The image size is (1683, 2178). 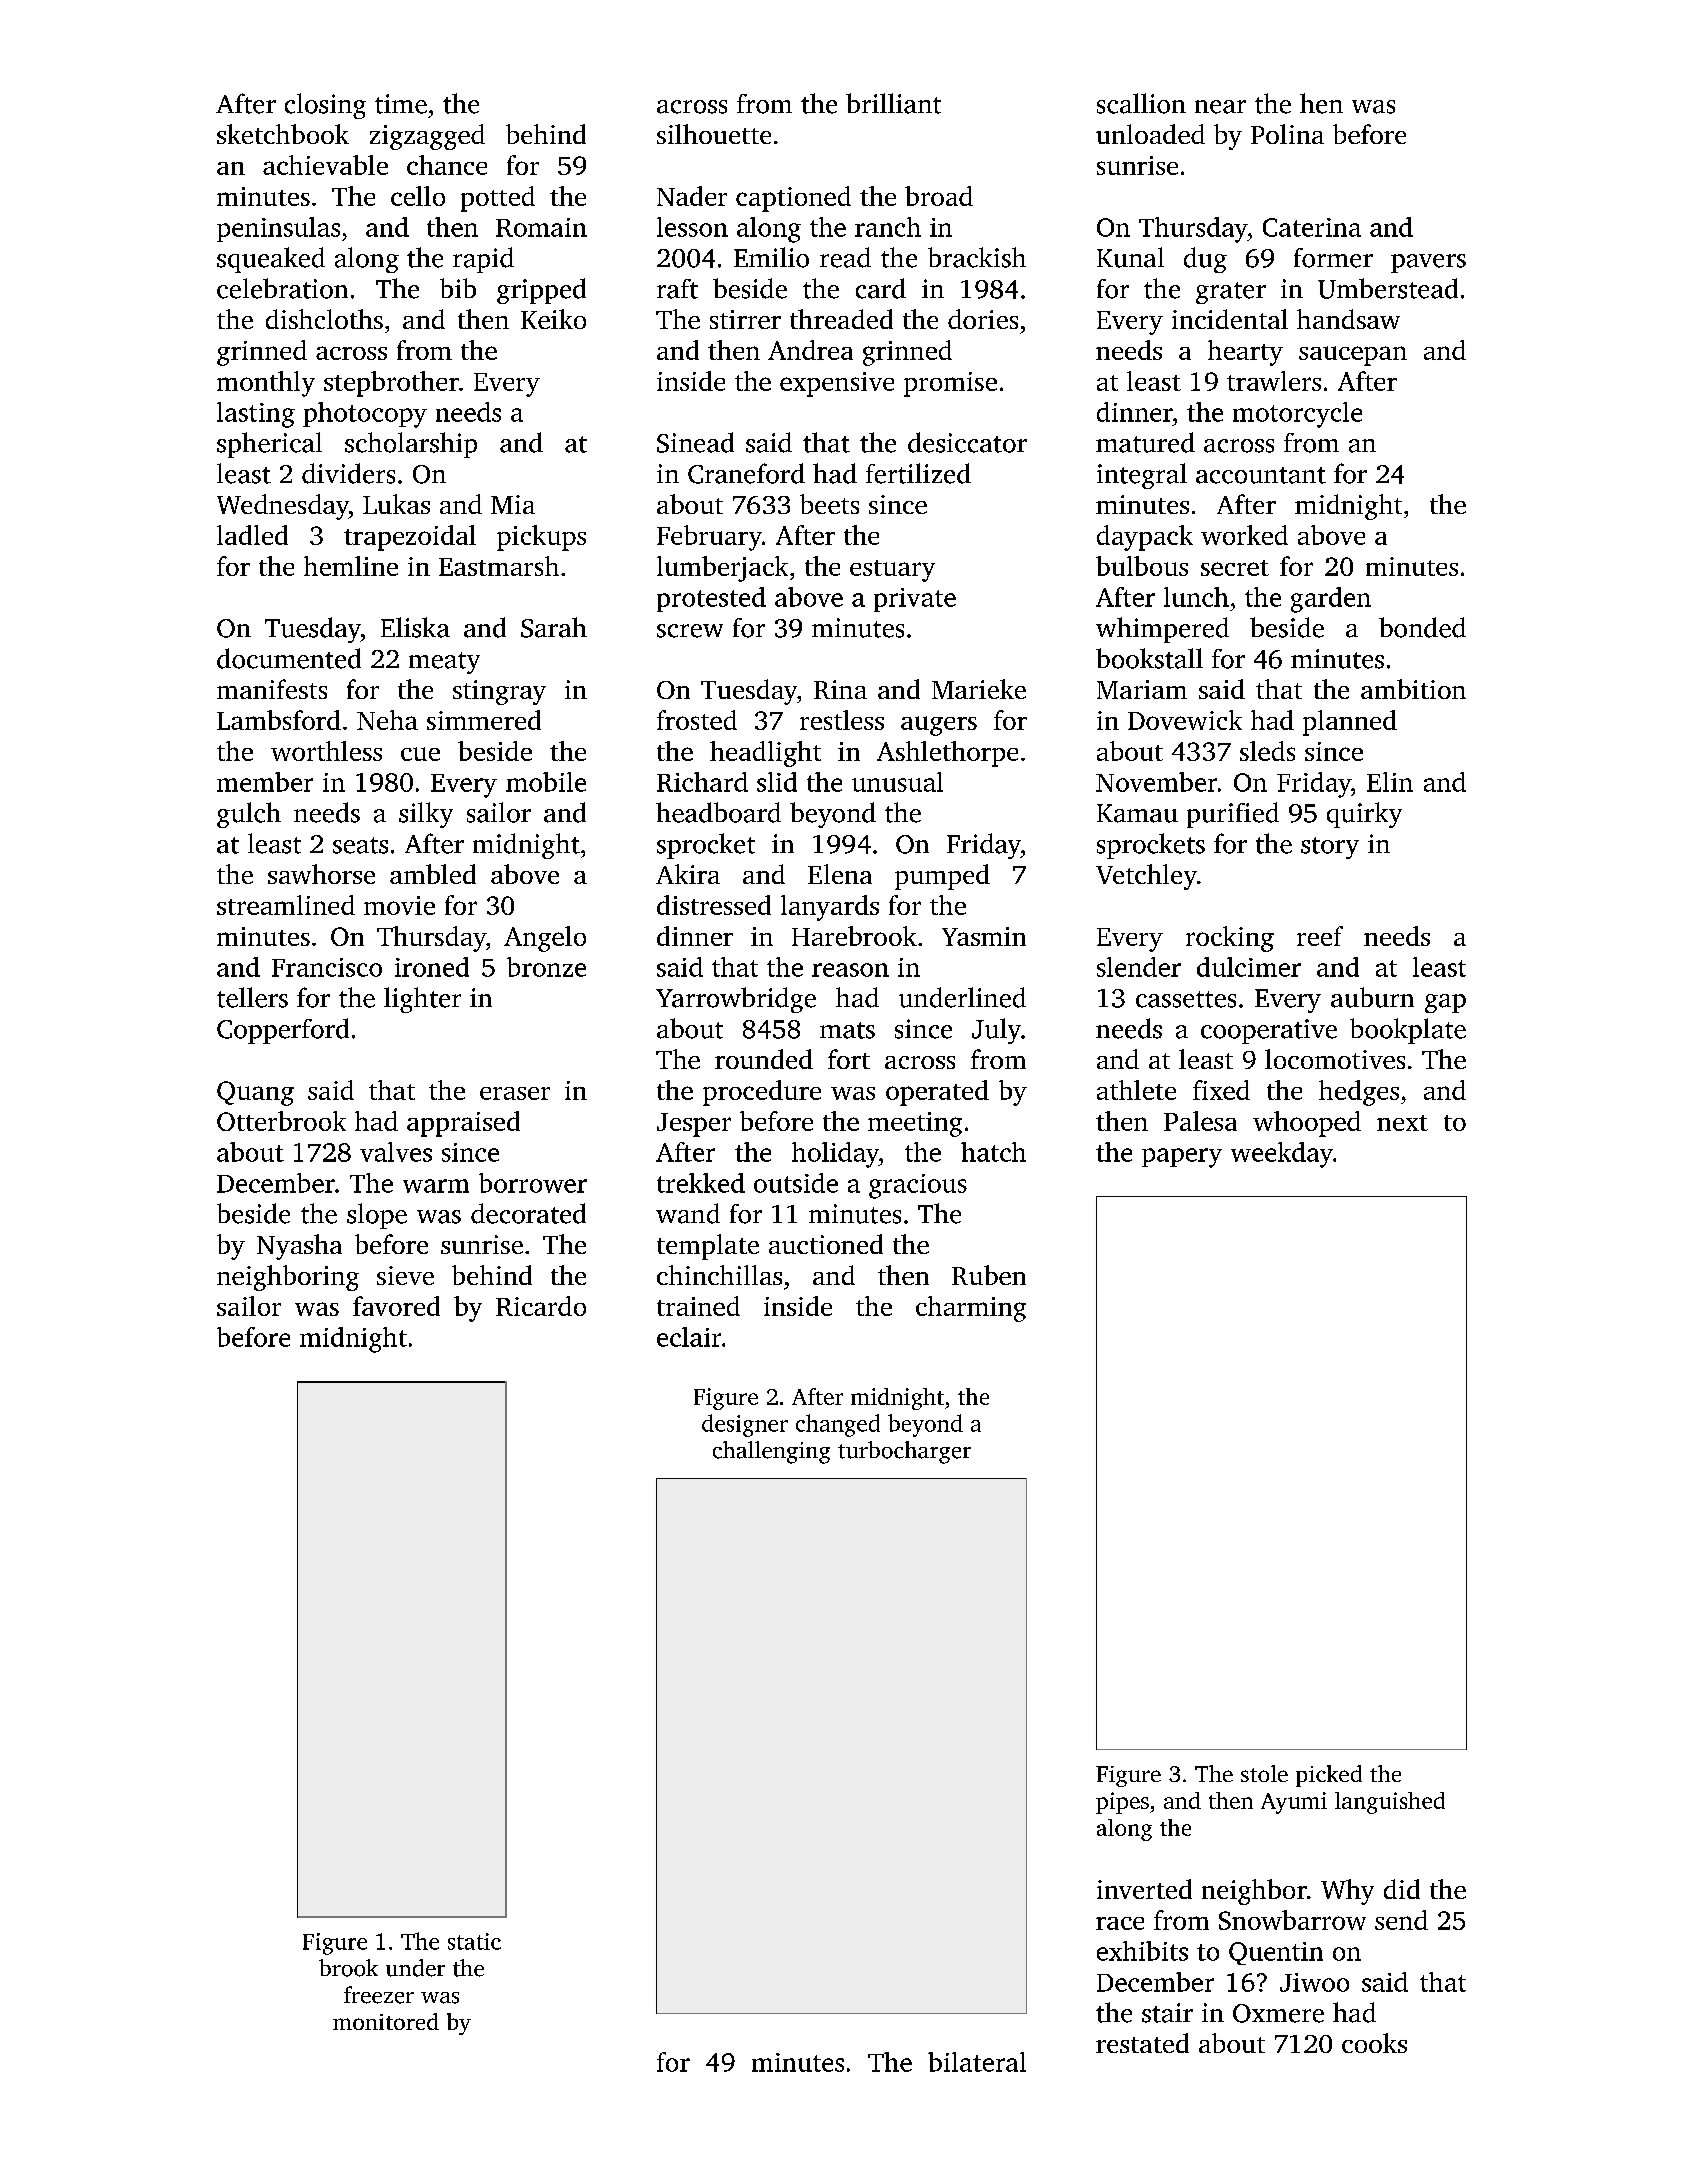 I want to click on near, so click(x=1220, y=107).
